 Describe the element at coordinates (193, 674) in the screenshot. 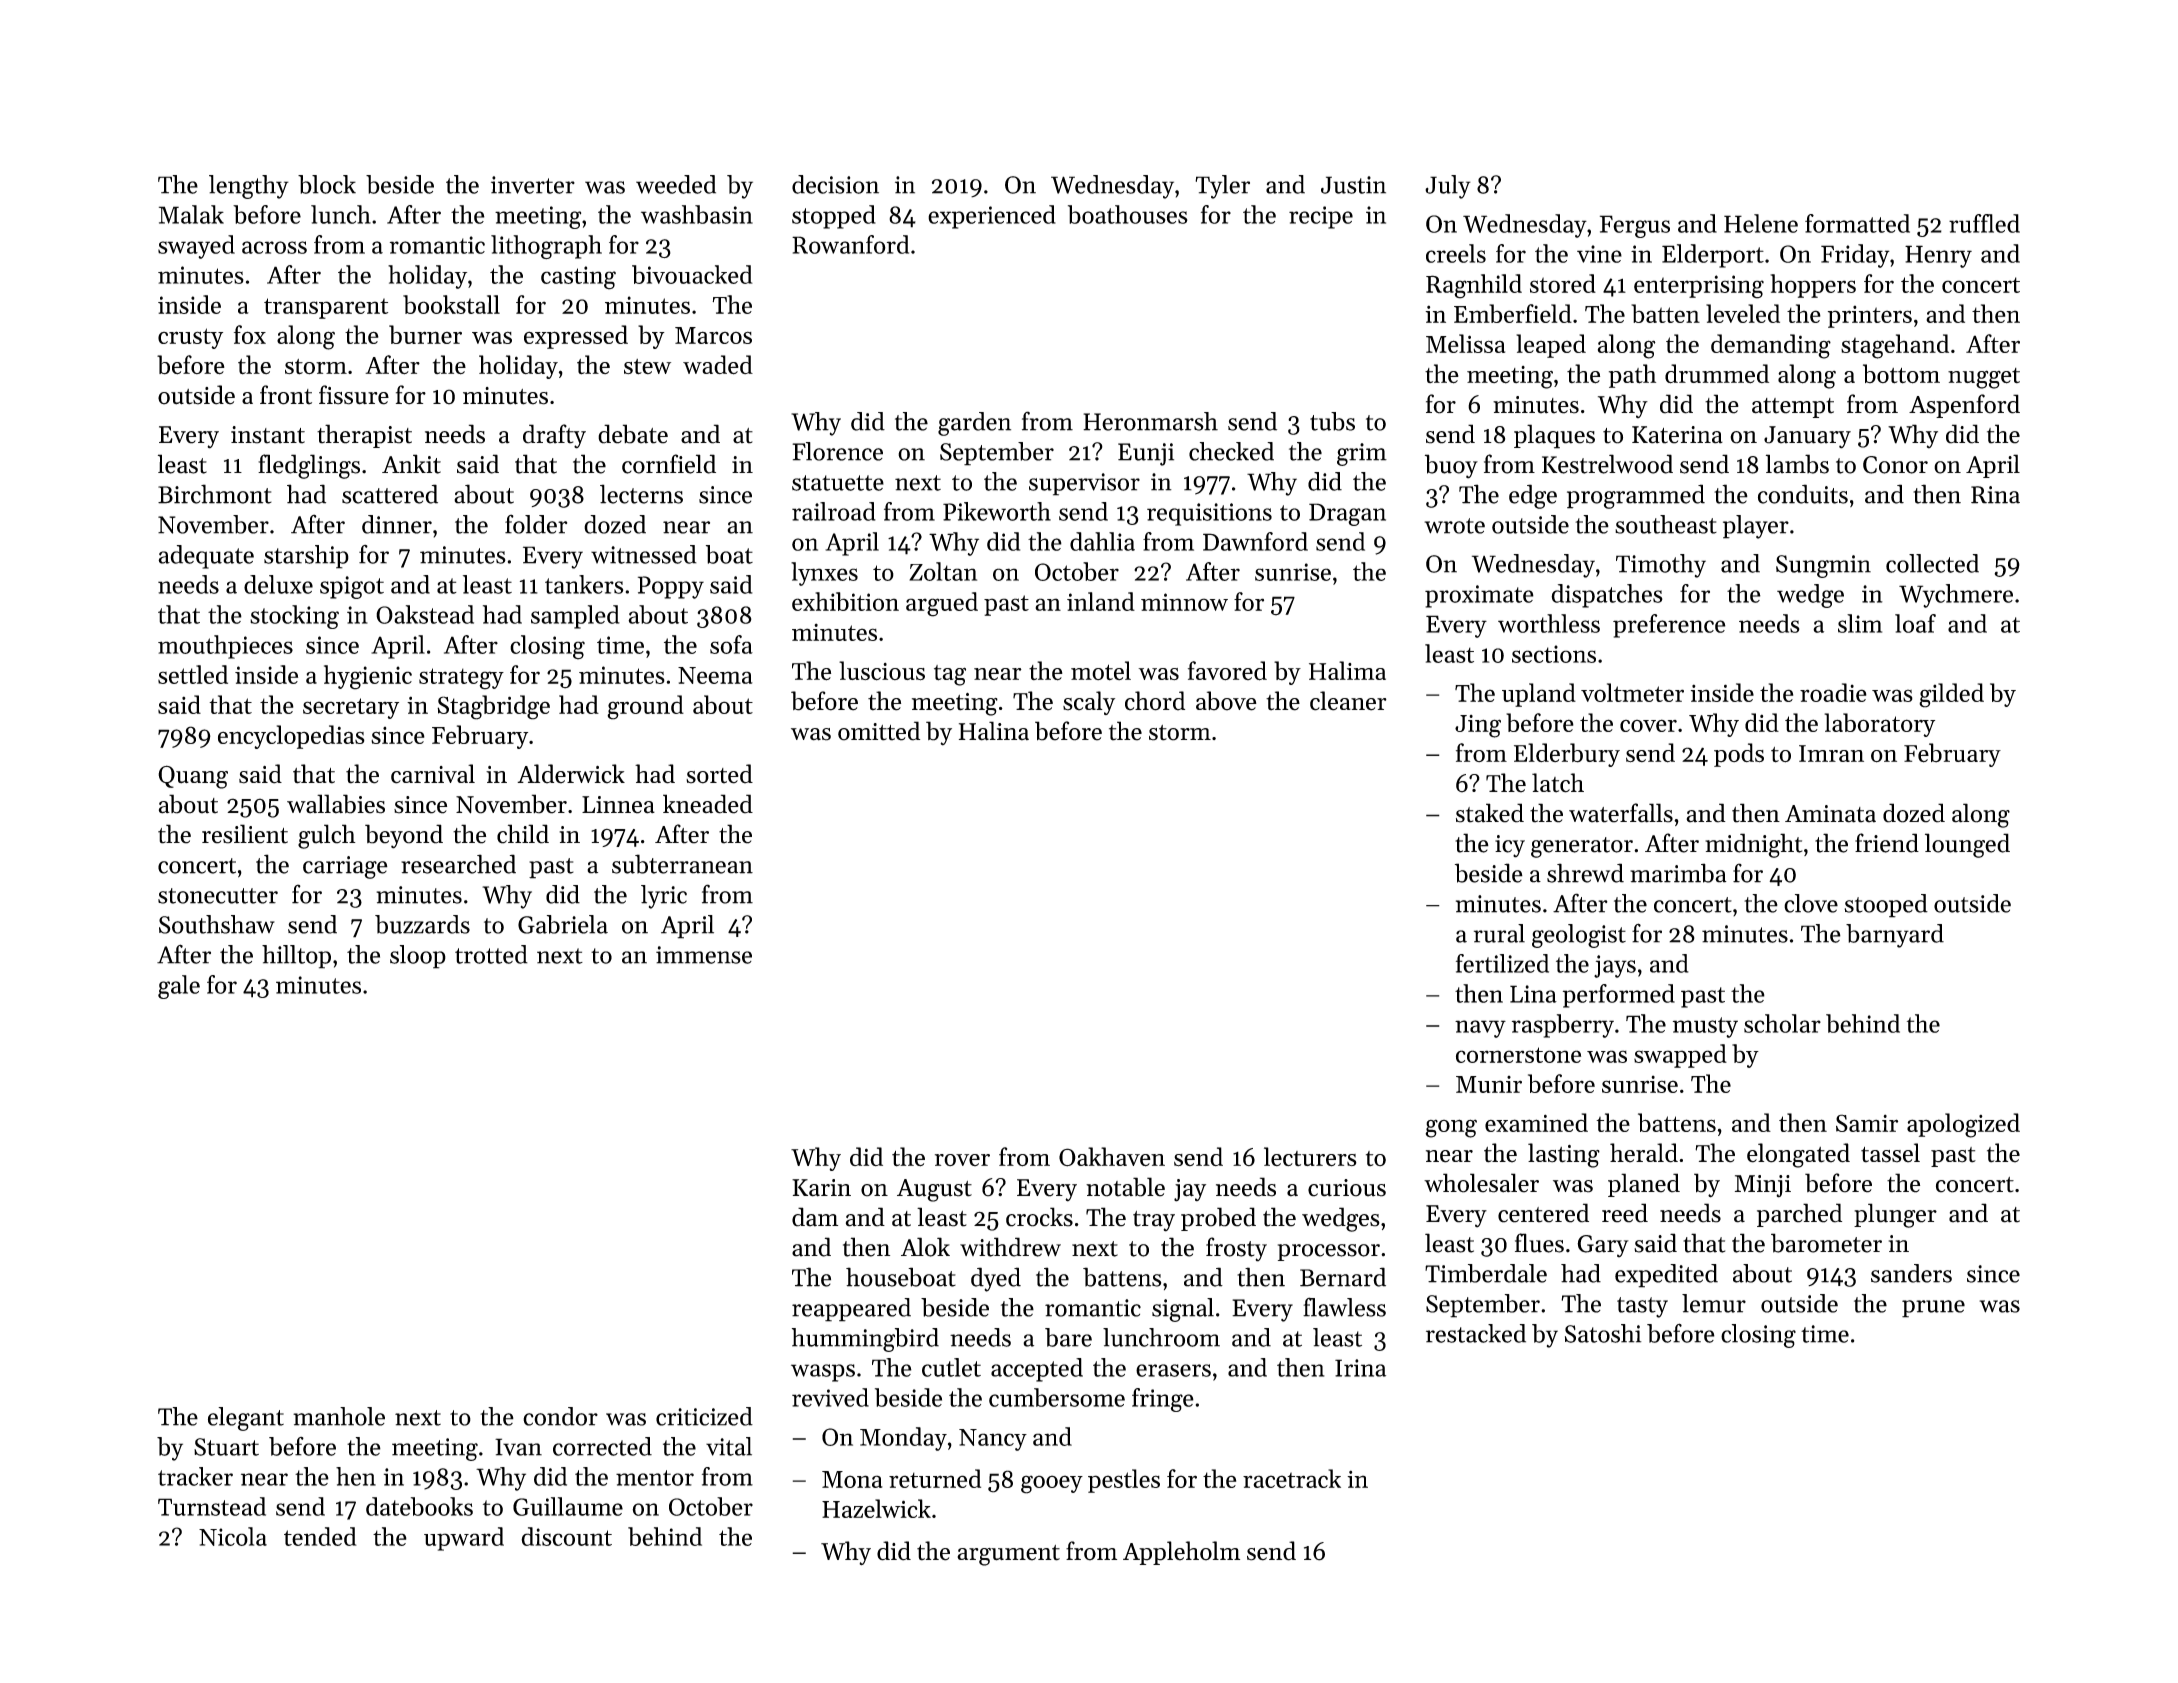

I see `settled` at that location.
